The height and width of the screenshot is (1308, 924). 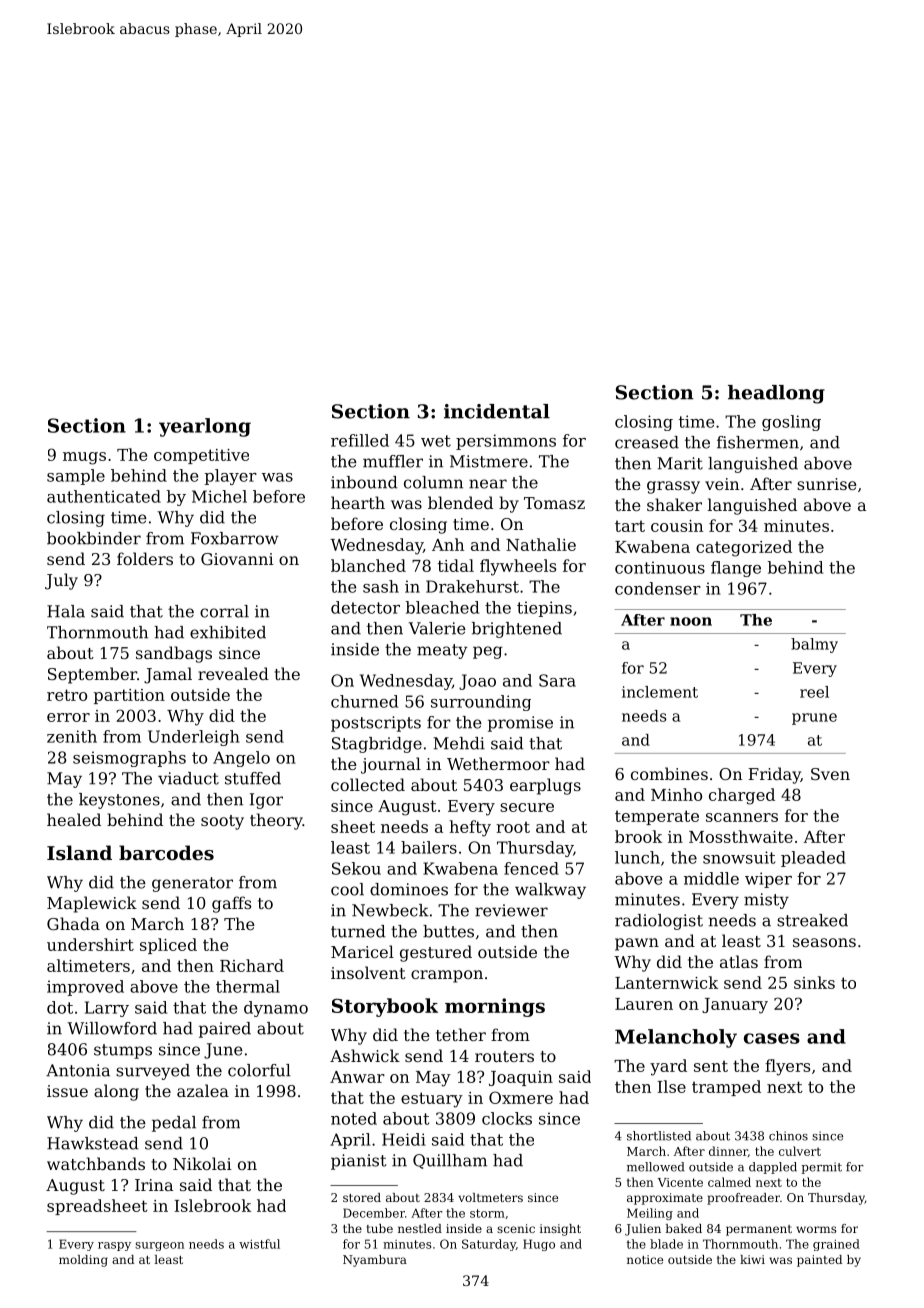 I want to click on incidental, so click(x=497, y=411).
